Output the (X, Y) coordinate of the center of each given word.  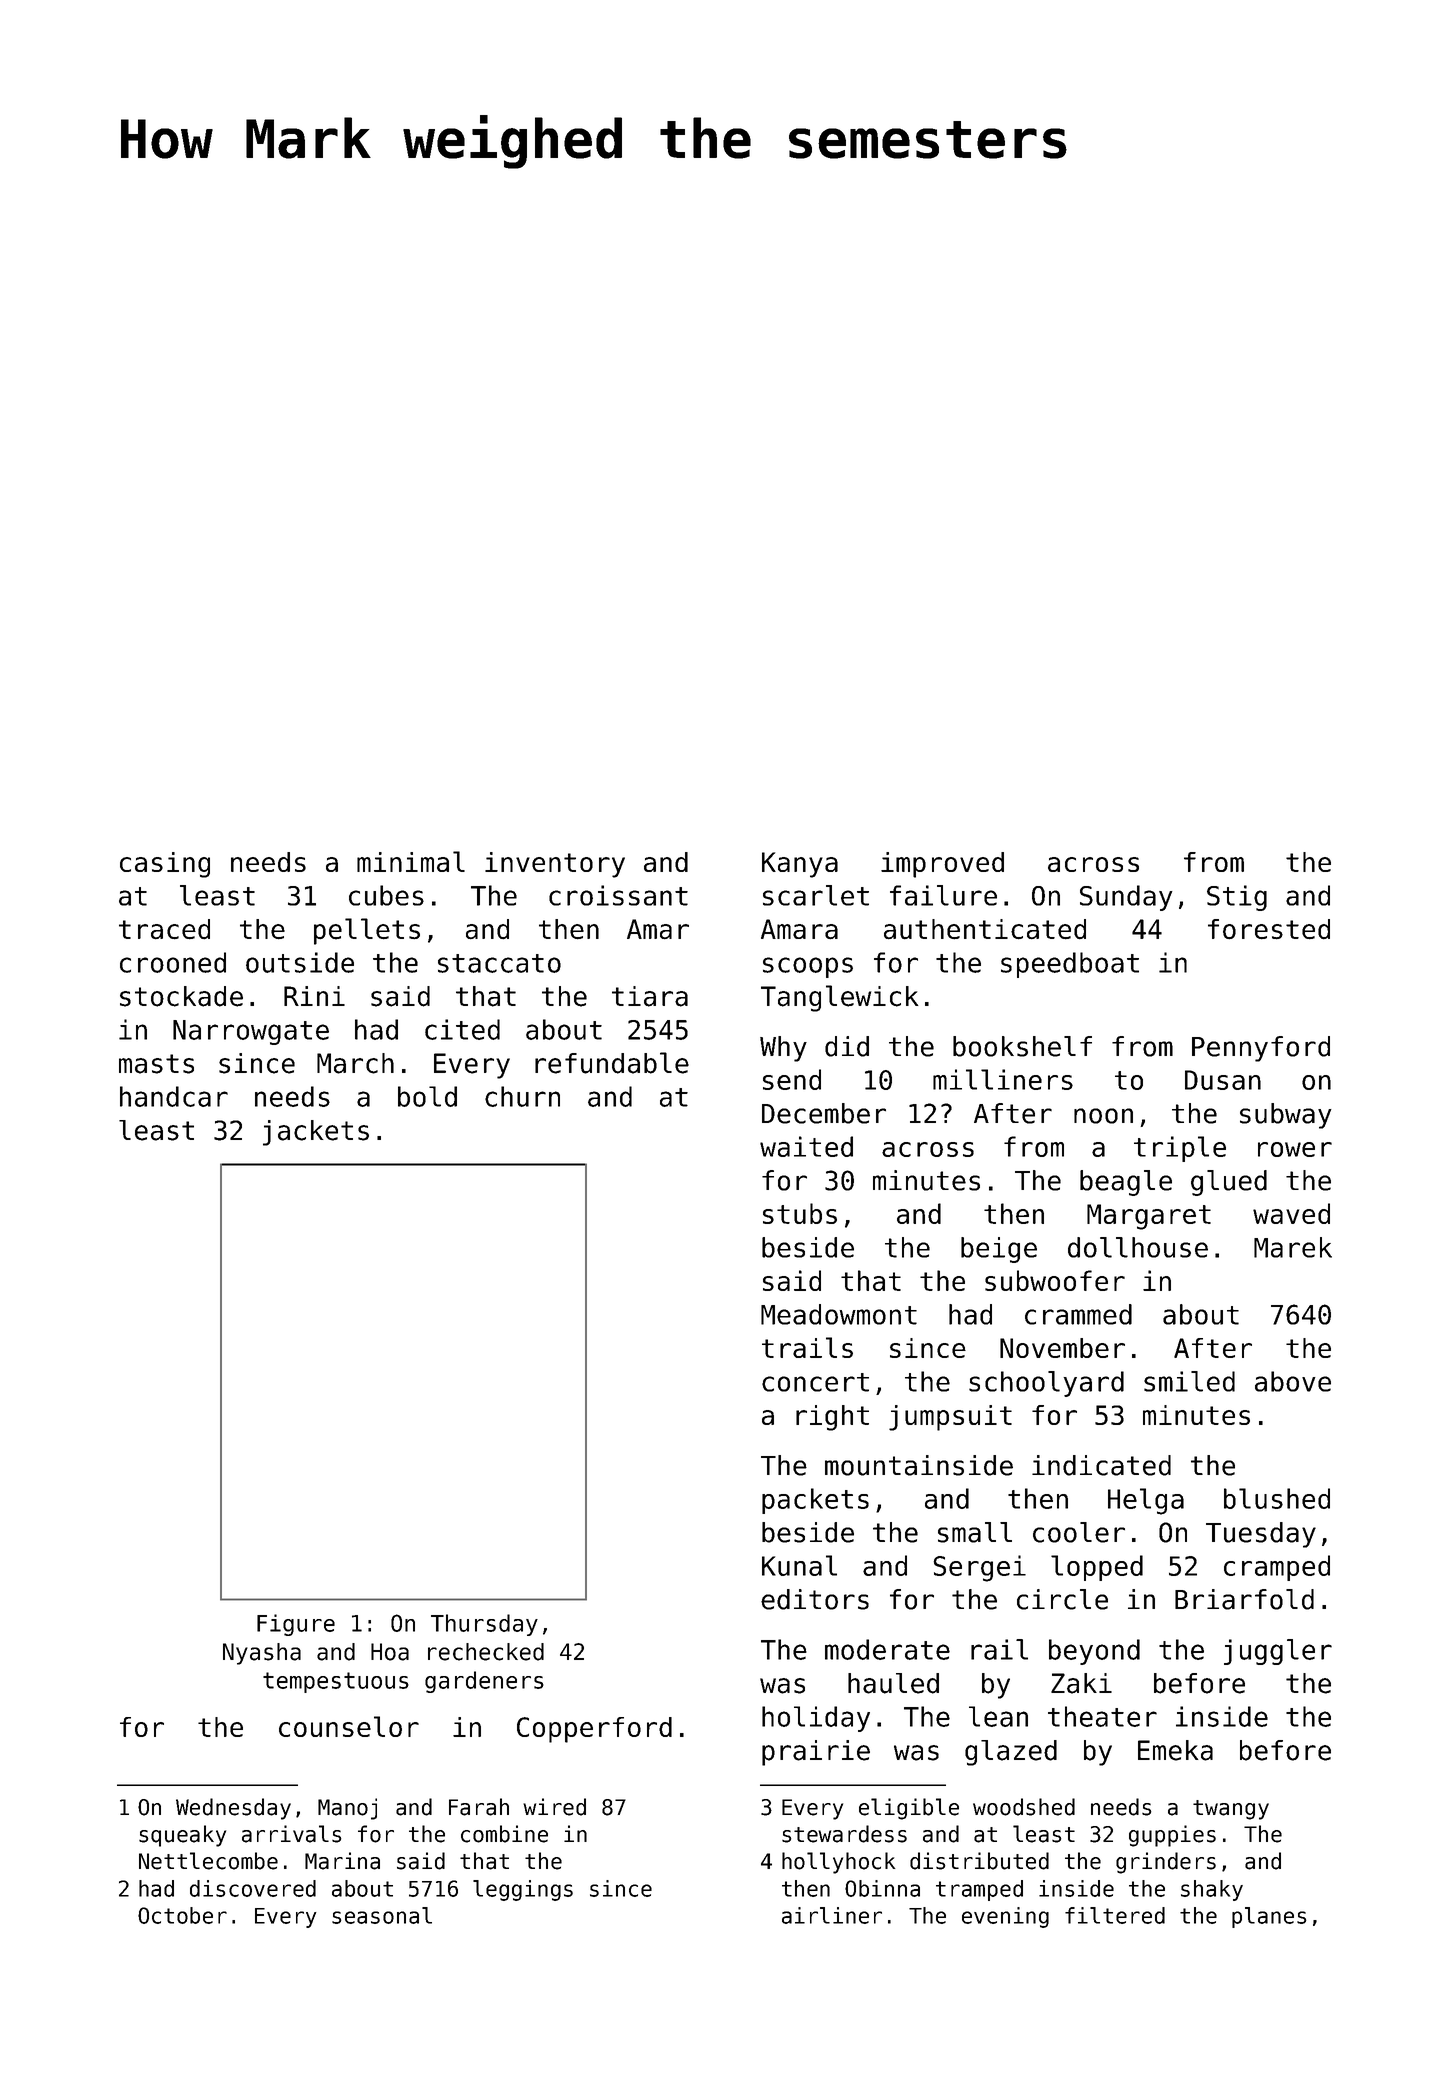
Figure (296, 1625)
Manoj (347, 1809)
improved (942, 865)
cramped (1277, 1568)
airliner (832, 1915)
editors (815, 1599)
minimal (411, 861)
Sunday (1126, 898)
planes (1269, 1917)
